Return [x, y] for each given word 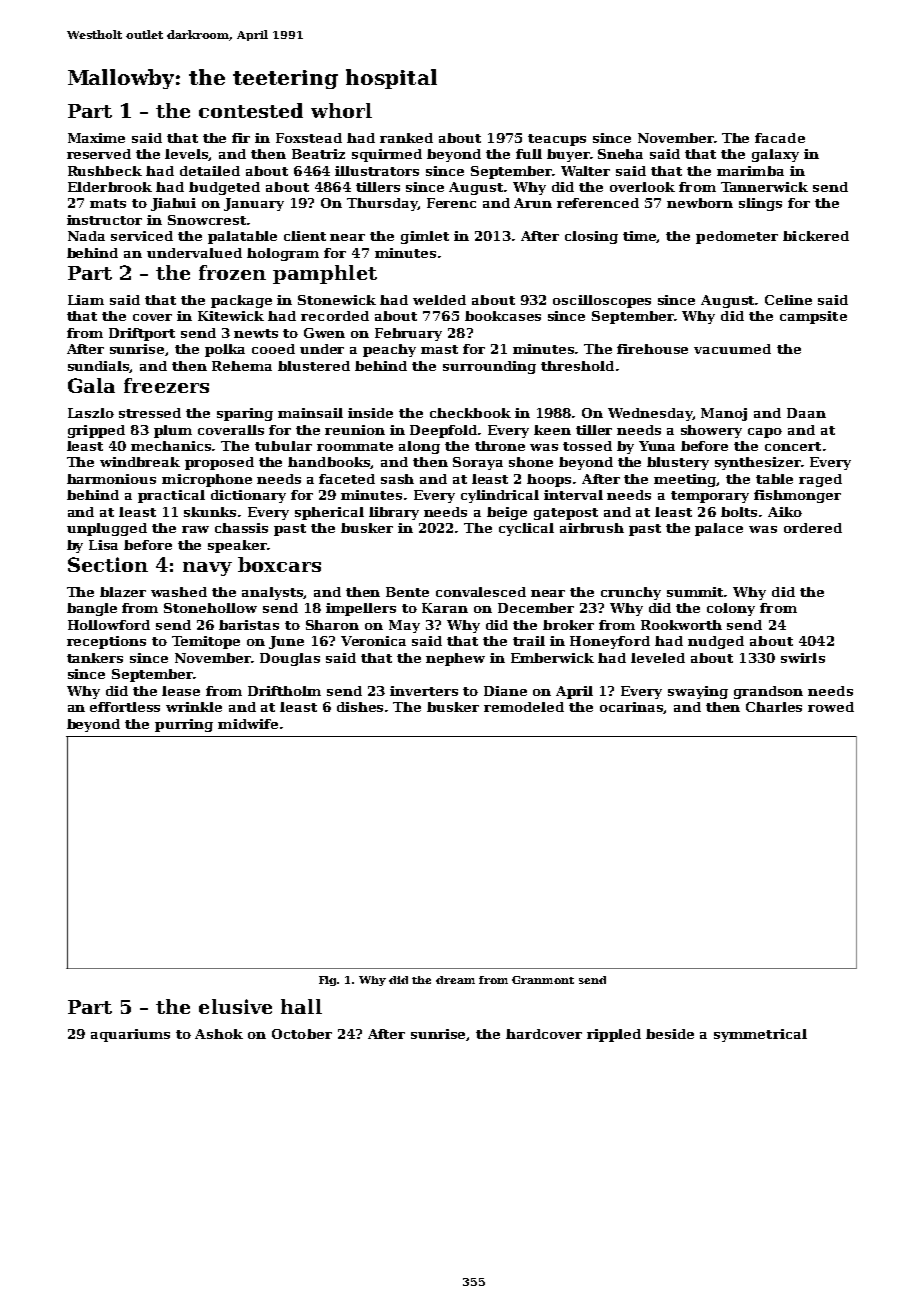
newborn [700, 203]
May [404, 626]
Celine [788, 300]
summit [696, 592]
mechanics [172, 446]
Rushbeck [105, 171]
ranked [406, 138]
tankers [95, 658]
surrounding [489, 367]
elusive [235, 1006]
